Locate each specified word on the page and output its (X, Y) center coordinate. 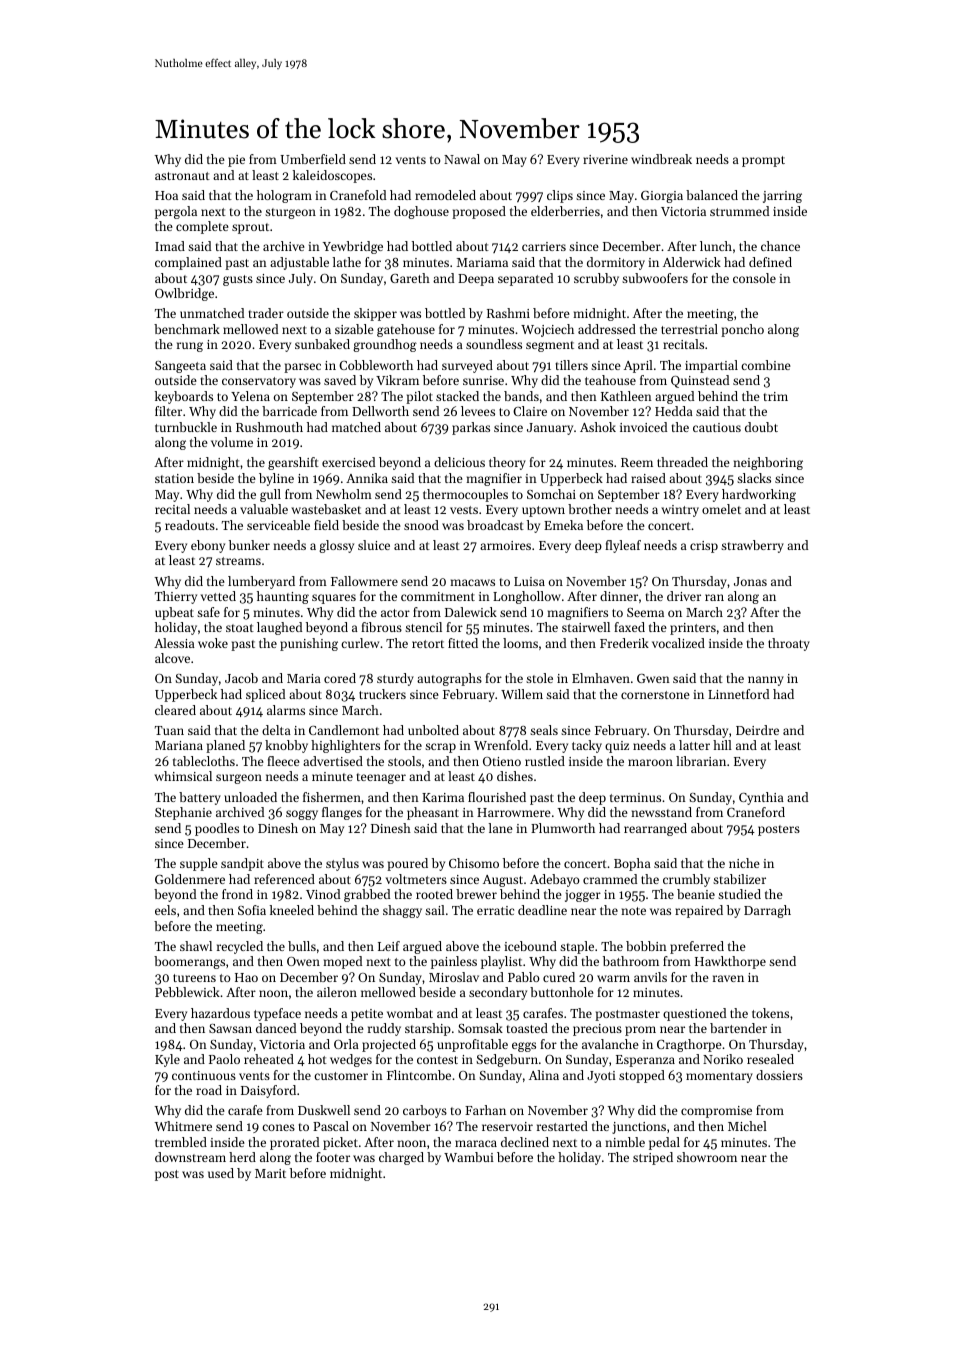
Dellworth (380, 411)
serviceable (278, 525)
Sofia (252, 910)
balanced (712, 195)
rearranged (655, 829)
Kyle (167, 1060)
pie (236, 161)
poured (407, 864)
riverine (605, 159)
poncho (742, 330)
